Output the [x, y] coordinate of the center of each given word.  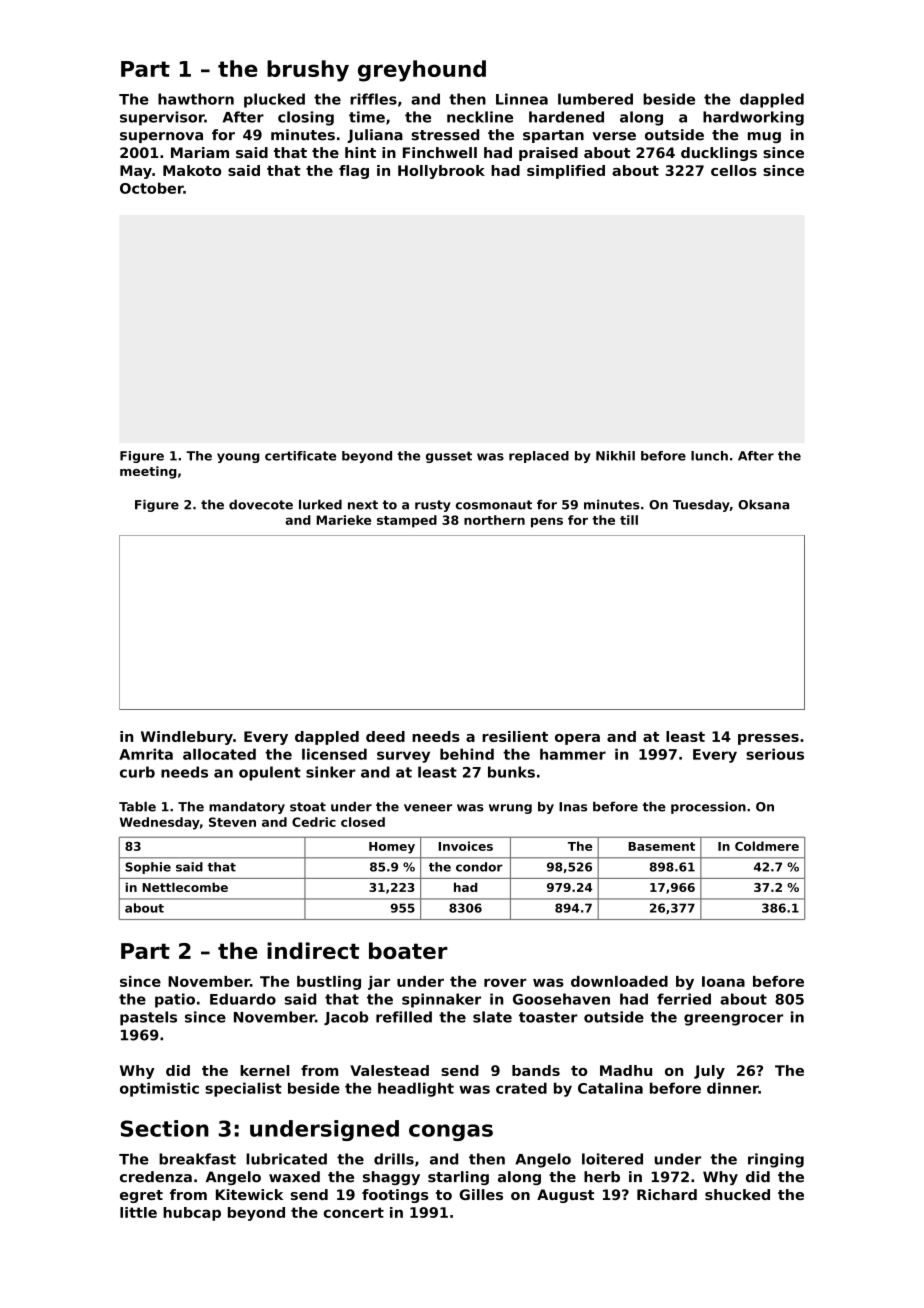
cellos [734, 170]
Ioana [723, 981]
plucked [274, 100]
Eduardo [243, 999]
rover [505, 982]
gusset [449, 457]
